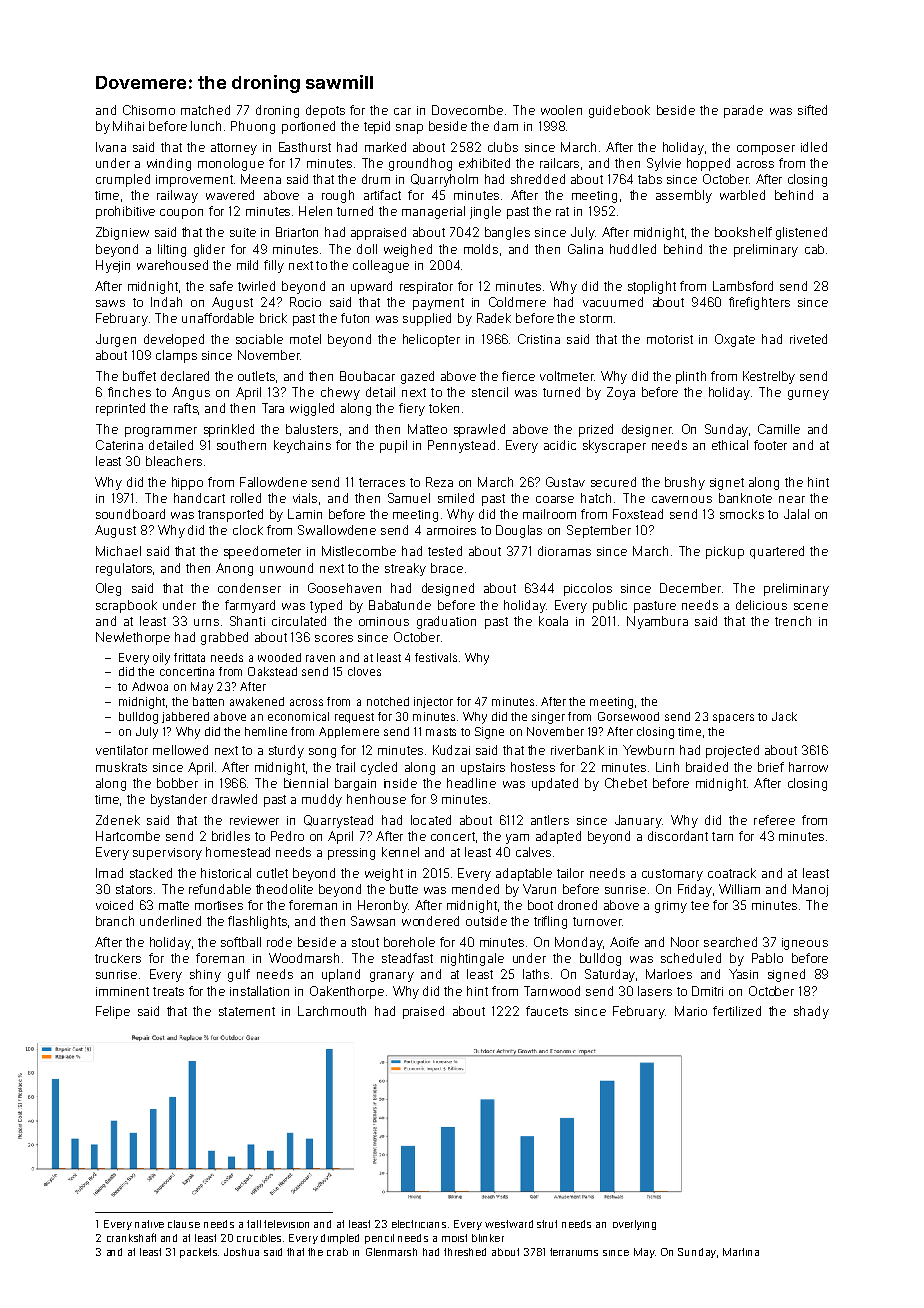 This screenshot has width=924, height=1308. Describe the element at coordinates (426, 288) in the screenshot. I see `respirator` at that location.
